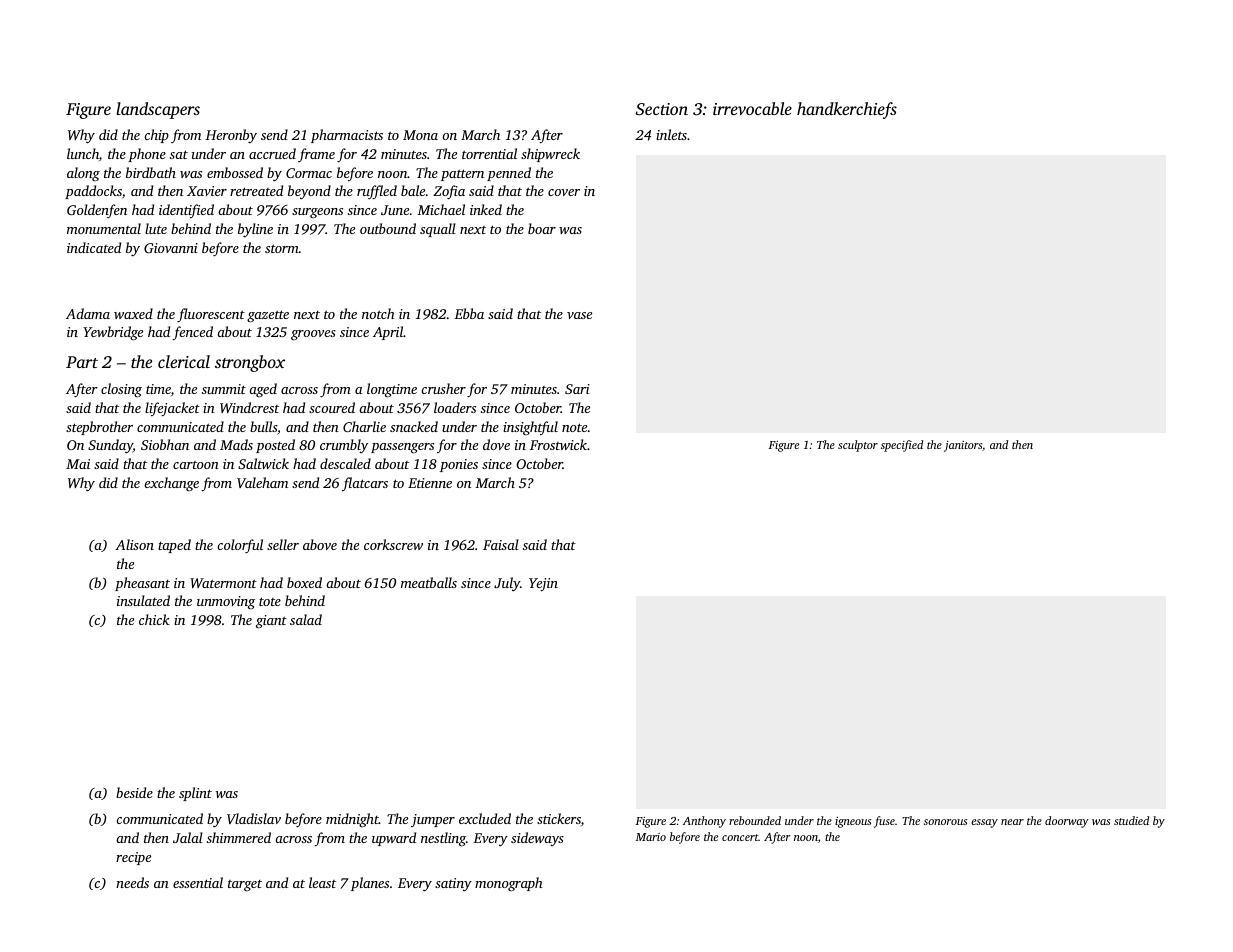 This image has height=952, width=1233. I want to click on Alison, so click(134, 544).
